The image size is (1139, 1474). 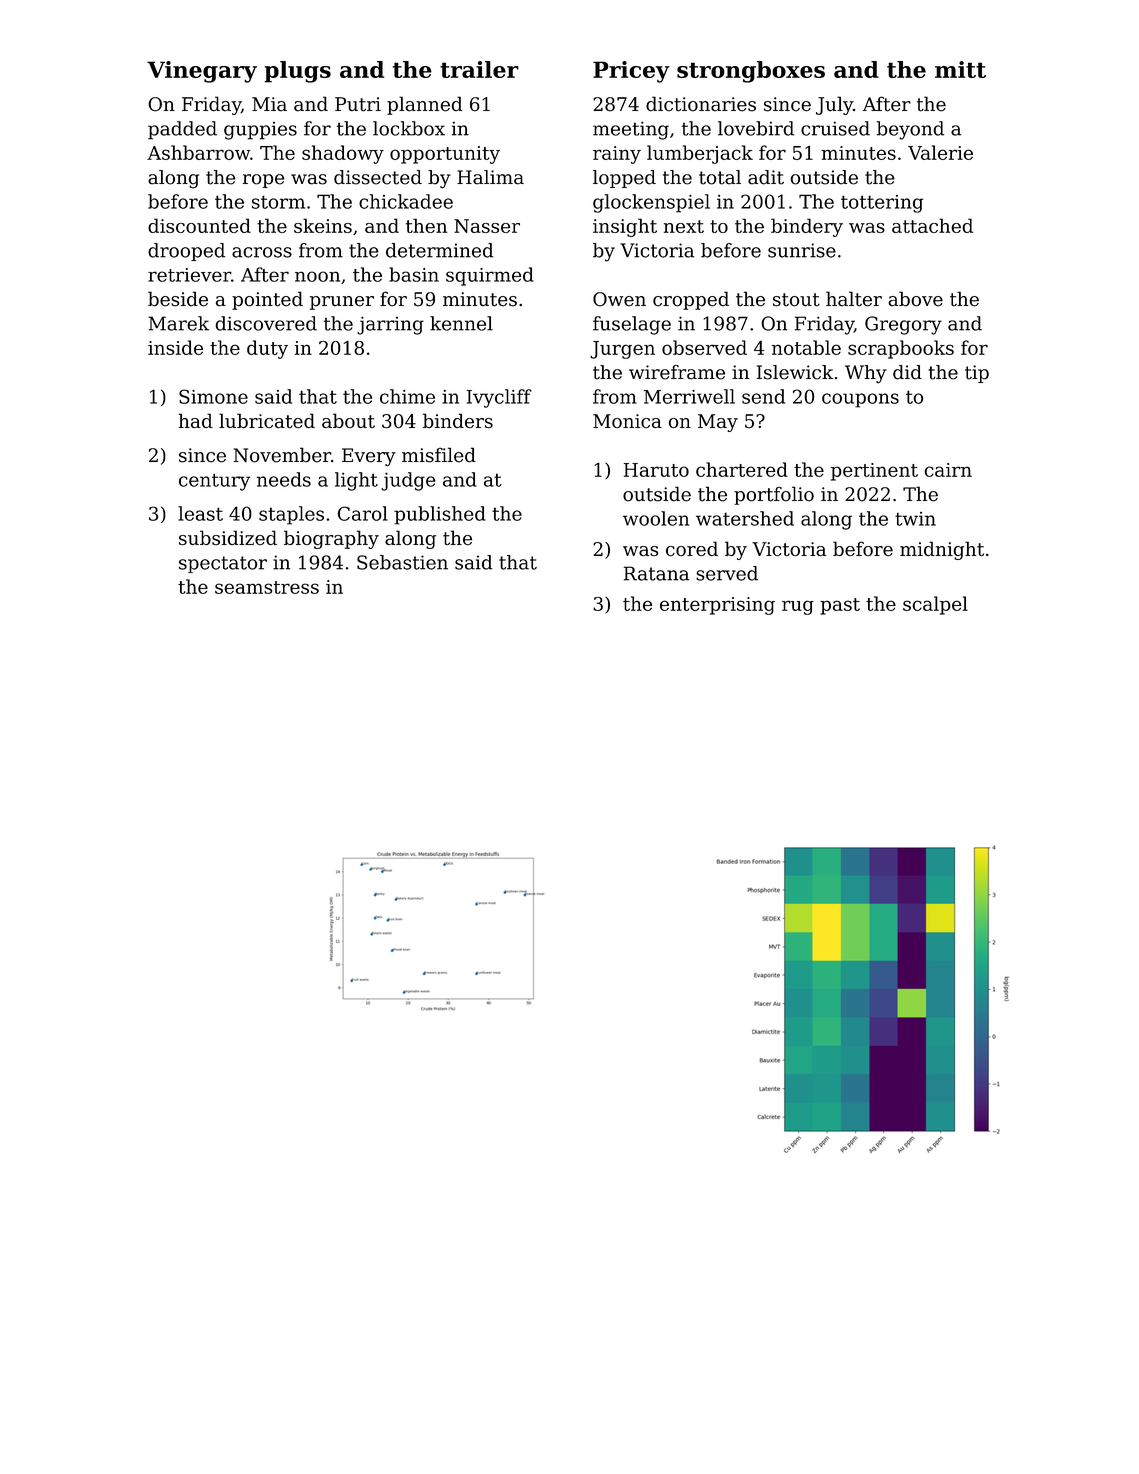 I want to click on adit, so click(x=766, y=177).
